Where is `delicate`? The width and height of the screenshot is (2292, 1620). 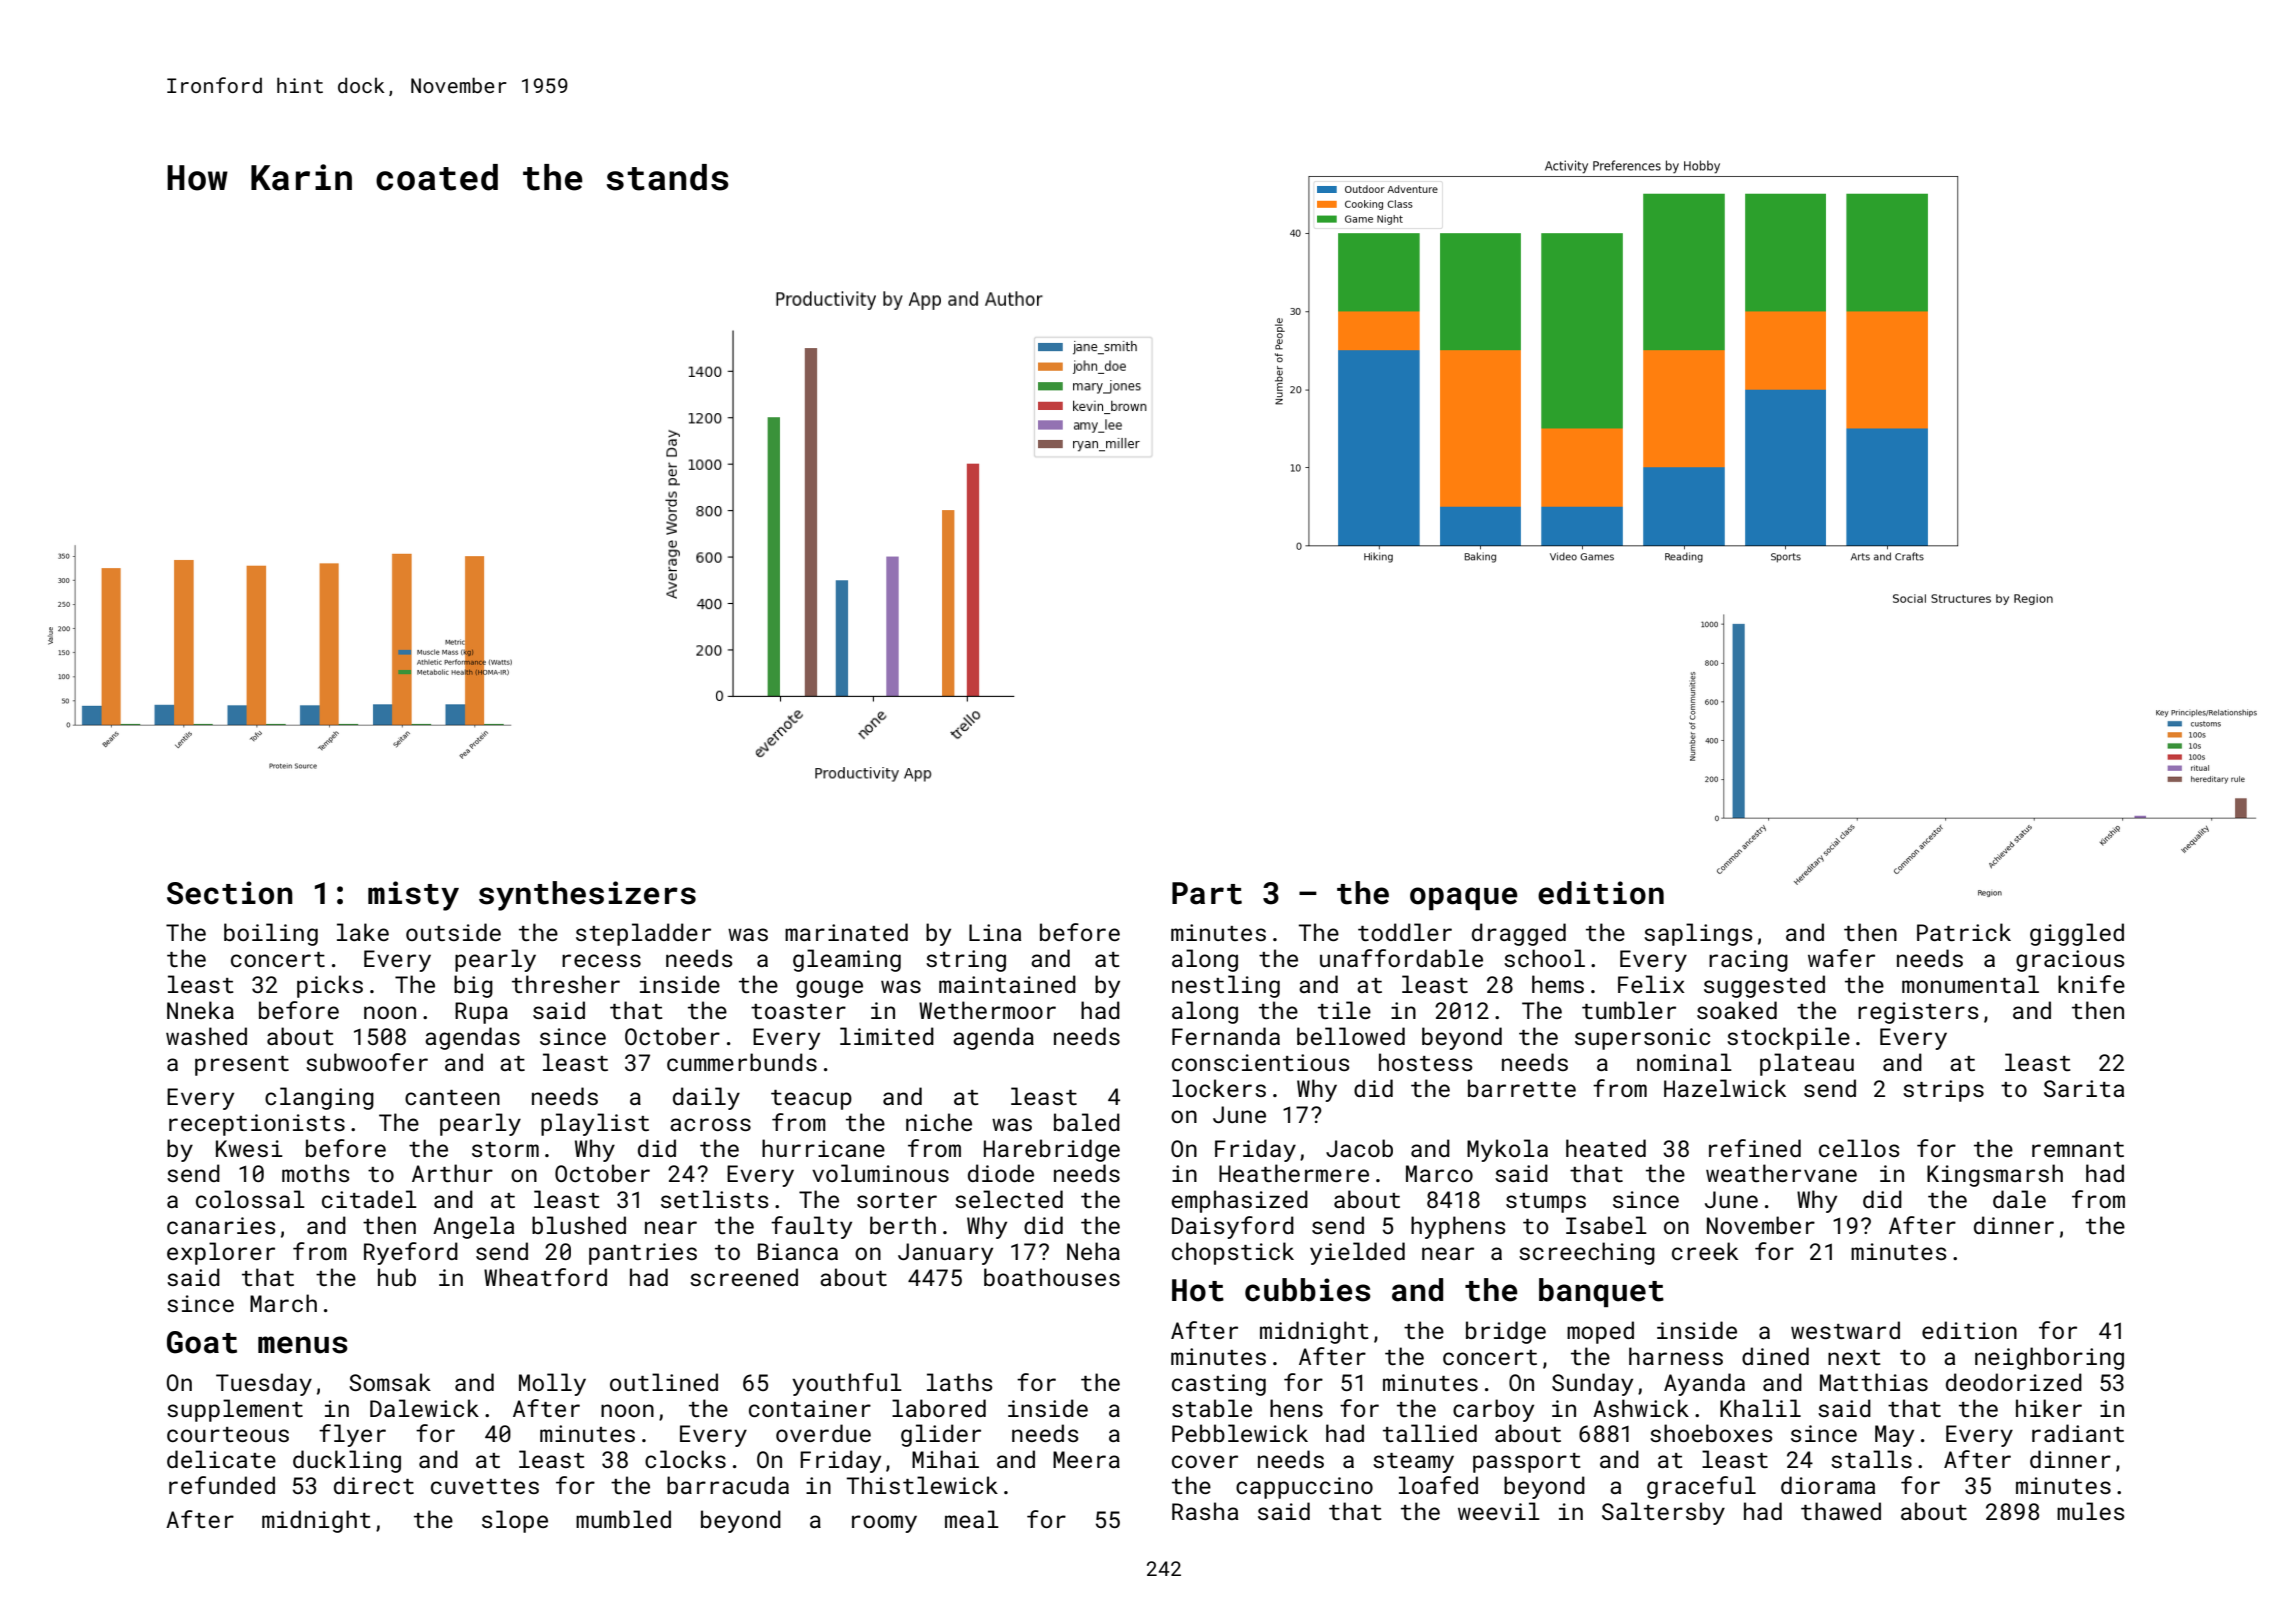 delicate is located at coordinates (221, 1459).
